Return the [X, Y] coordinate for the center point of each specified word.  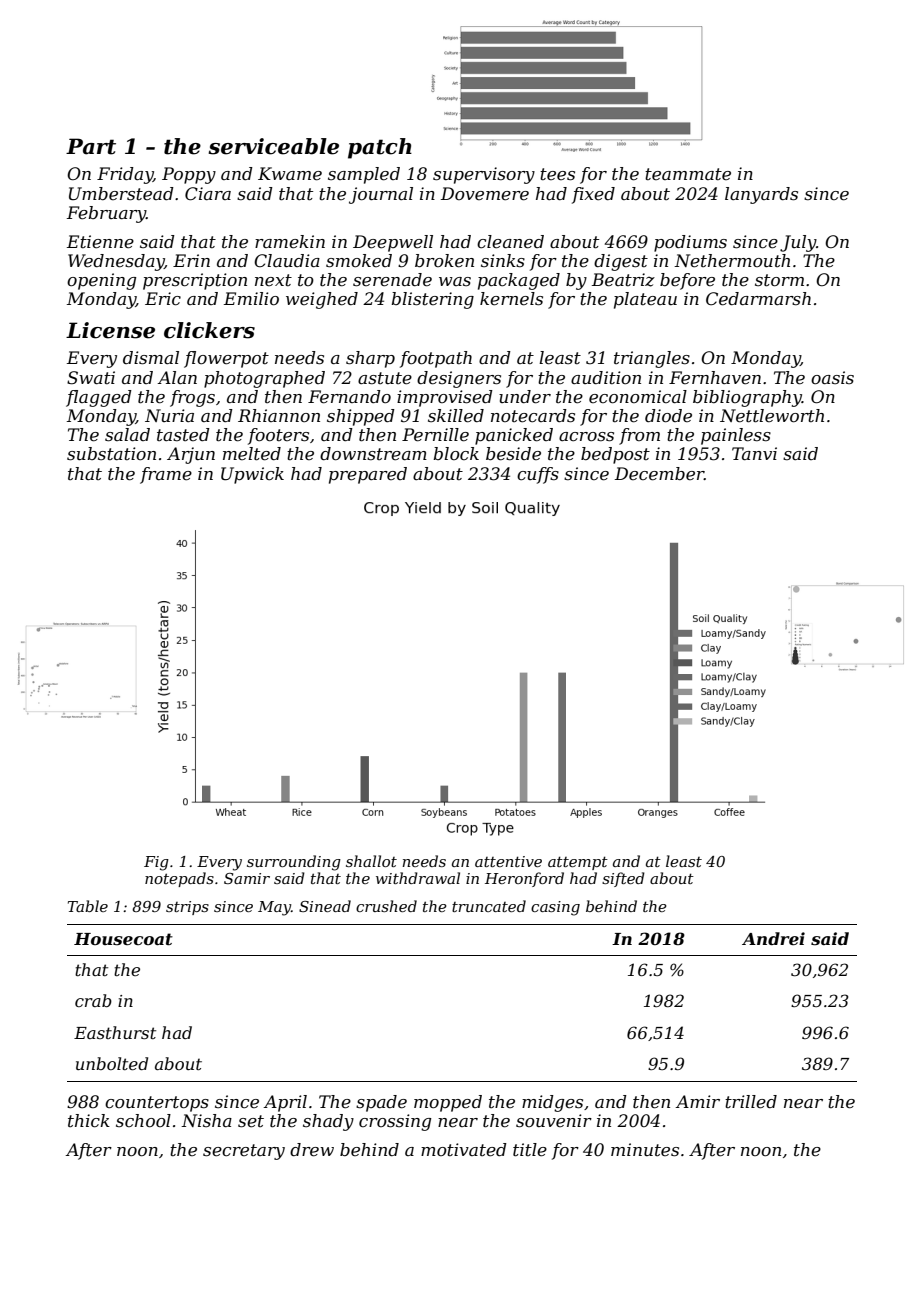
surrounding [294, 863]
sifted [623, 879]
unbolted [112, 1063]
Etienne [100, 242]
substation [111, 454]
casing [555, 908]
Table [88, 906]
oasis [832, 377]
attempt [578, 863]
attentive [508, 861]
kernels [511, 299]
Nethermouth [732, 261]
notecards [533, 416]
